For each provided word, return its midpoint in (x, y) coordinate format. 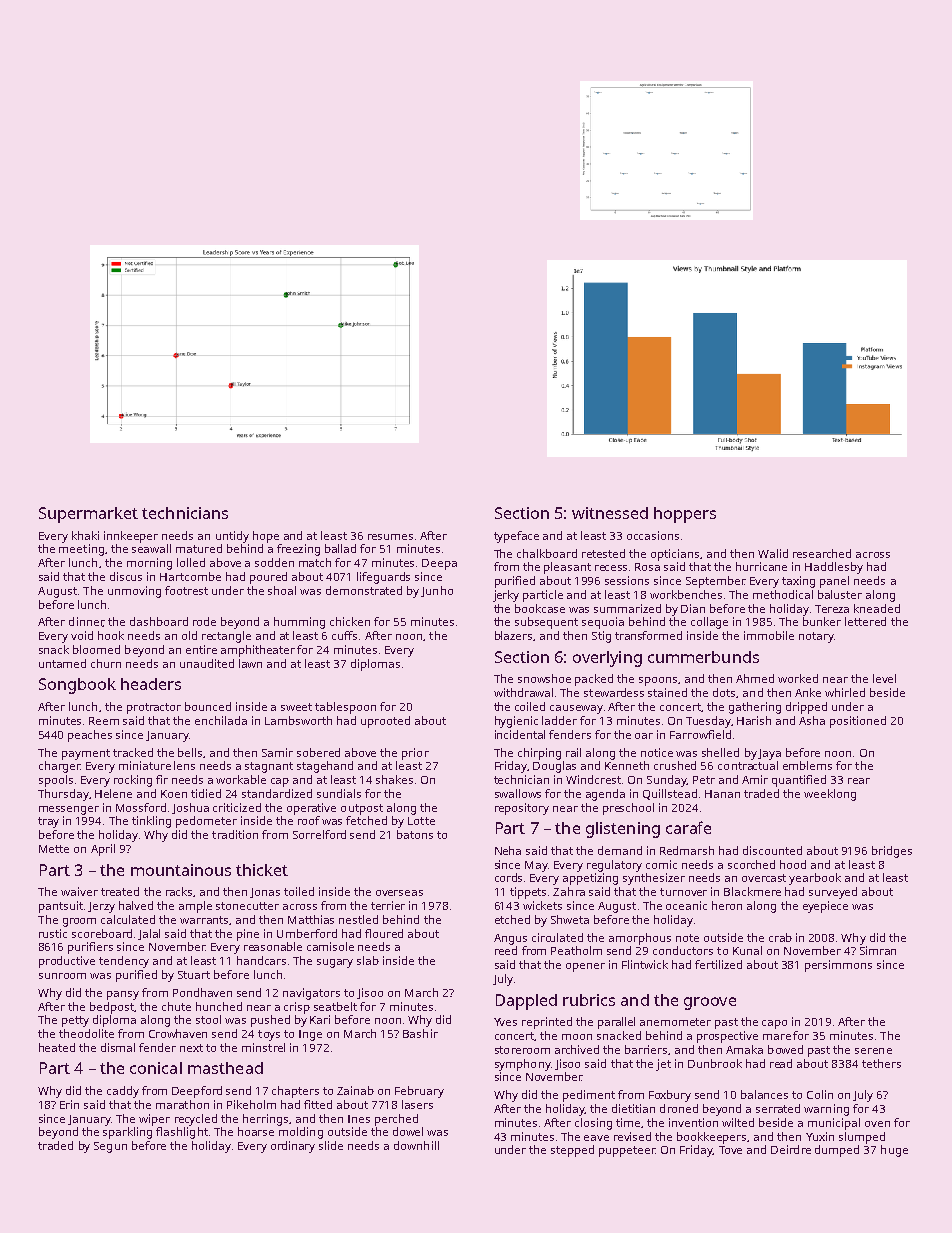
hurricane (761, 566)
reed (506, 950)
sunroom (62, 976)
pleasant (567, 568)
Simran (878, 950)
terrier (388, 905)
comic (661, 864)
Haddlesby (834, 568)
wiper (154, 1120)
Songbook (77, 686)
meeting (81, 550)
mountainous (181, 870)
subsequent (546, 623)
